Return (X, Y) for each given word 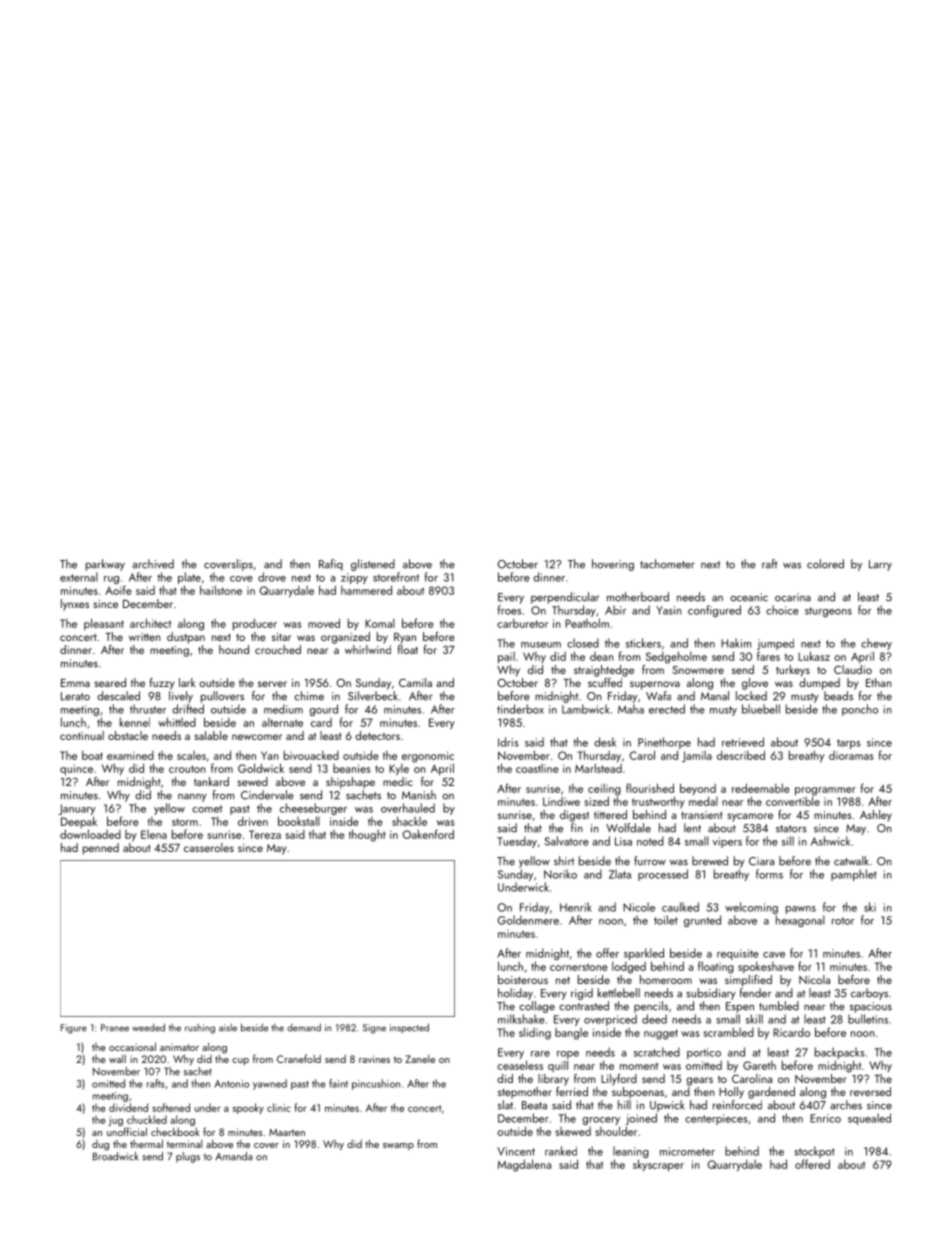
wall (117, 1058)
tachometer (667, 564)
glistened (373, 565)
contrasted (584, 1006)
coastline (537, 768)
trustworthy (658, 802)
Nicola (814, 979)
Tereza (265, 834)
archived (153, 564)
